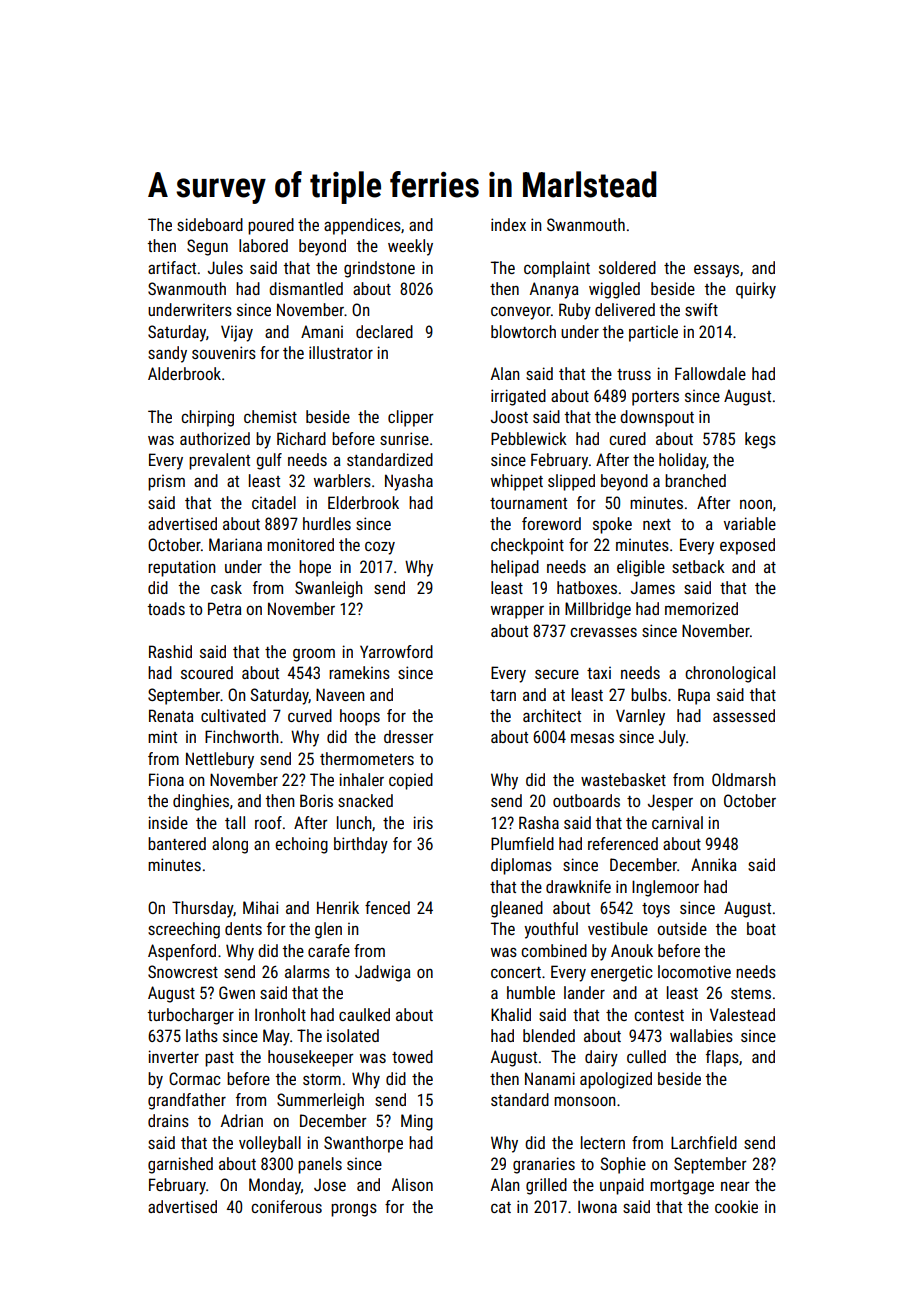 This screenshot has width=924, height=1311. Describe the element at coordinates (412, 1184) in the screenshot. I see `Alison` at that location.
